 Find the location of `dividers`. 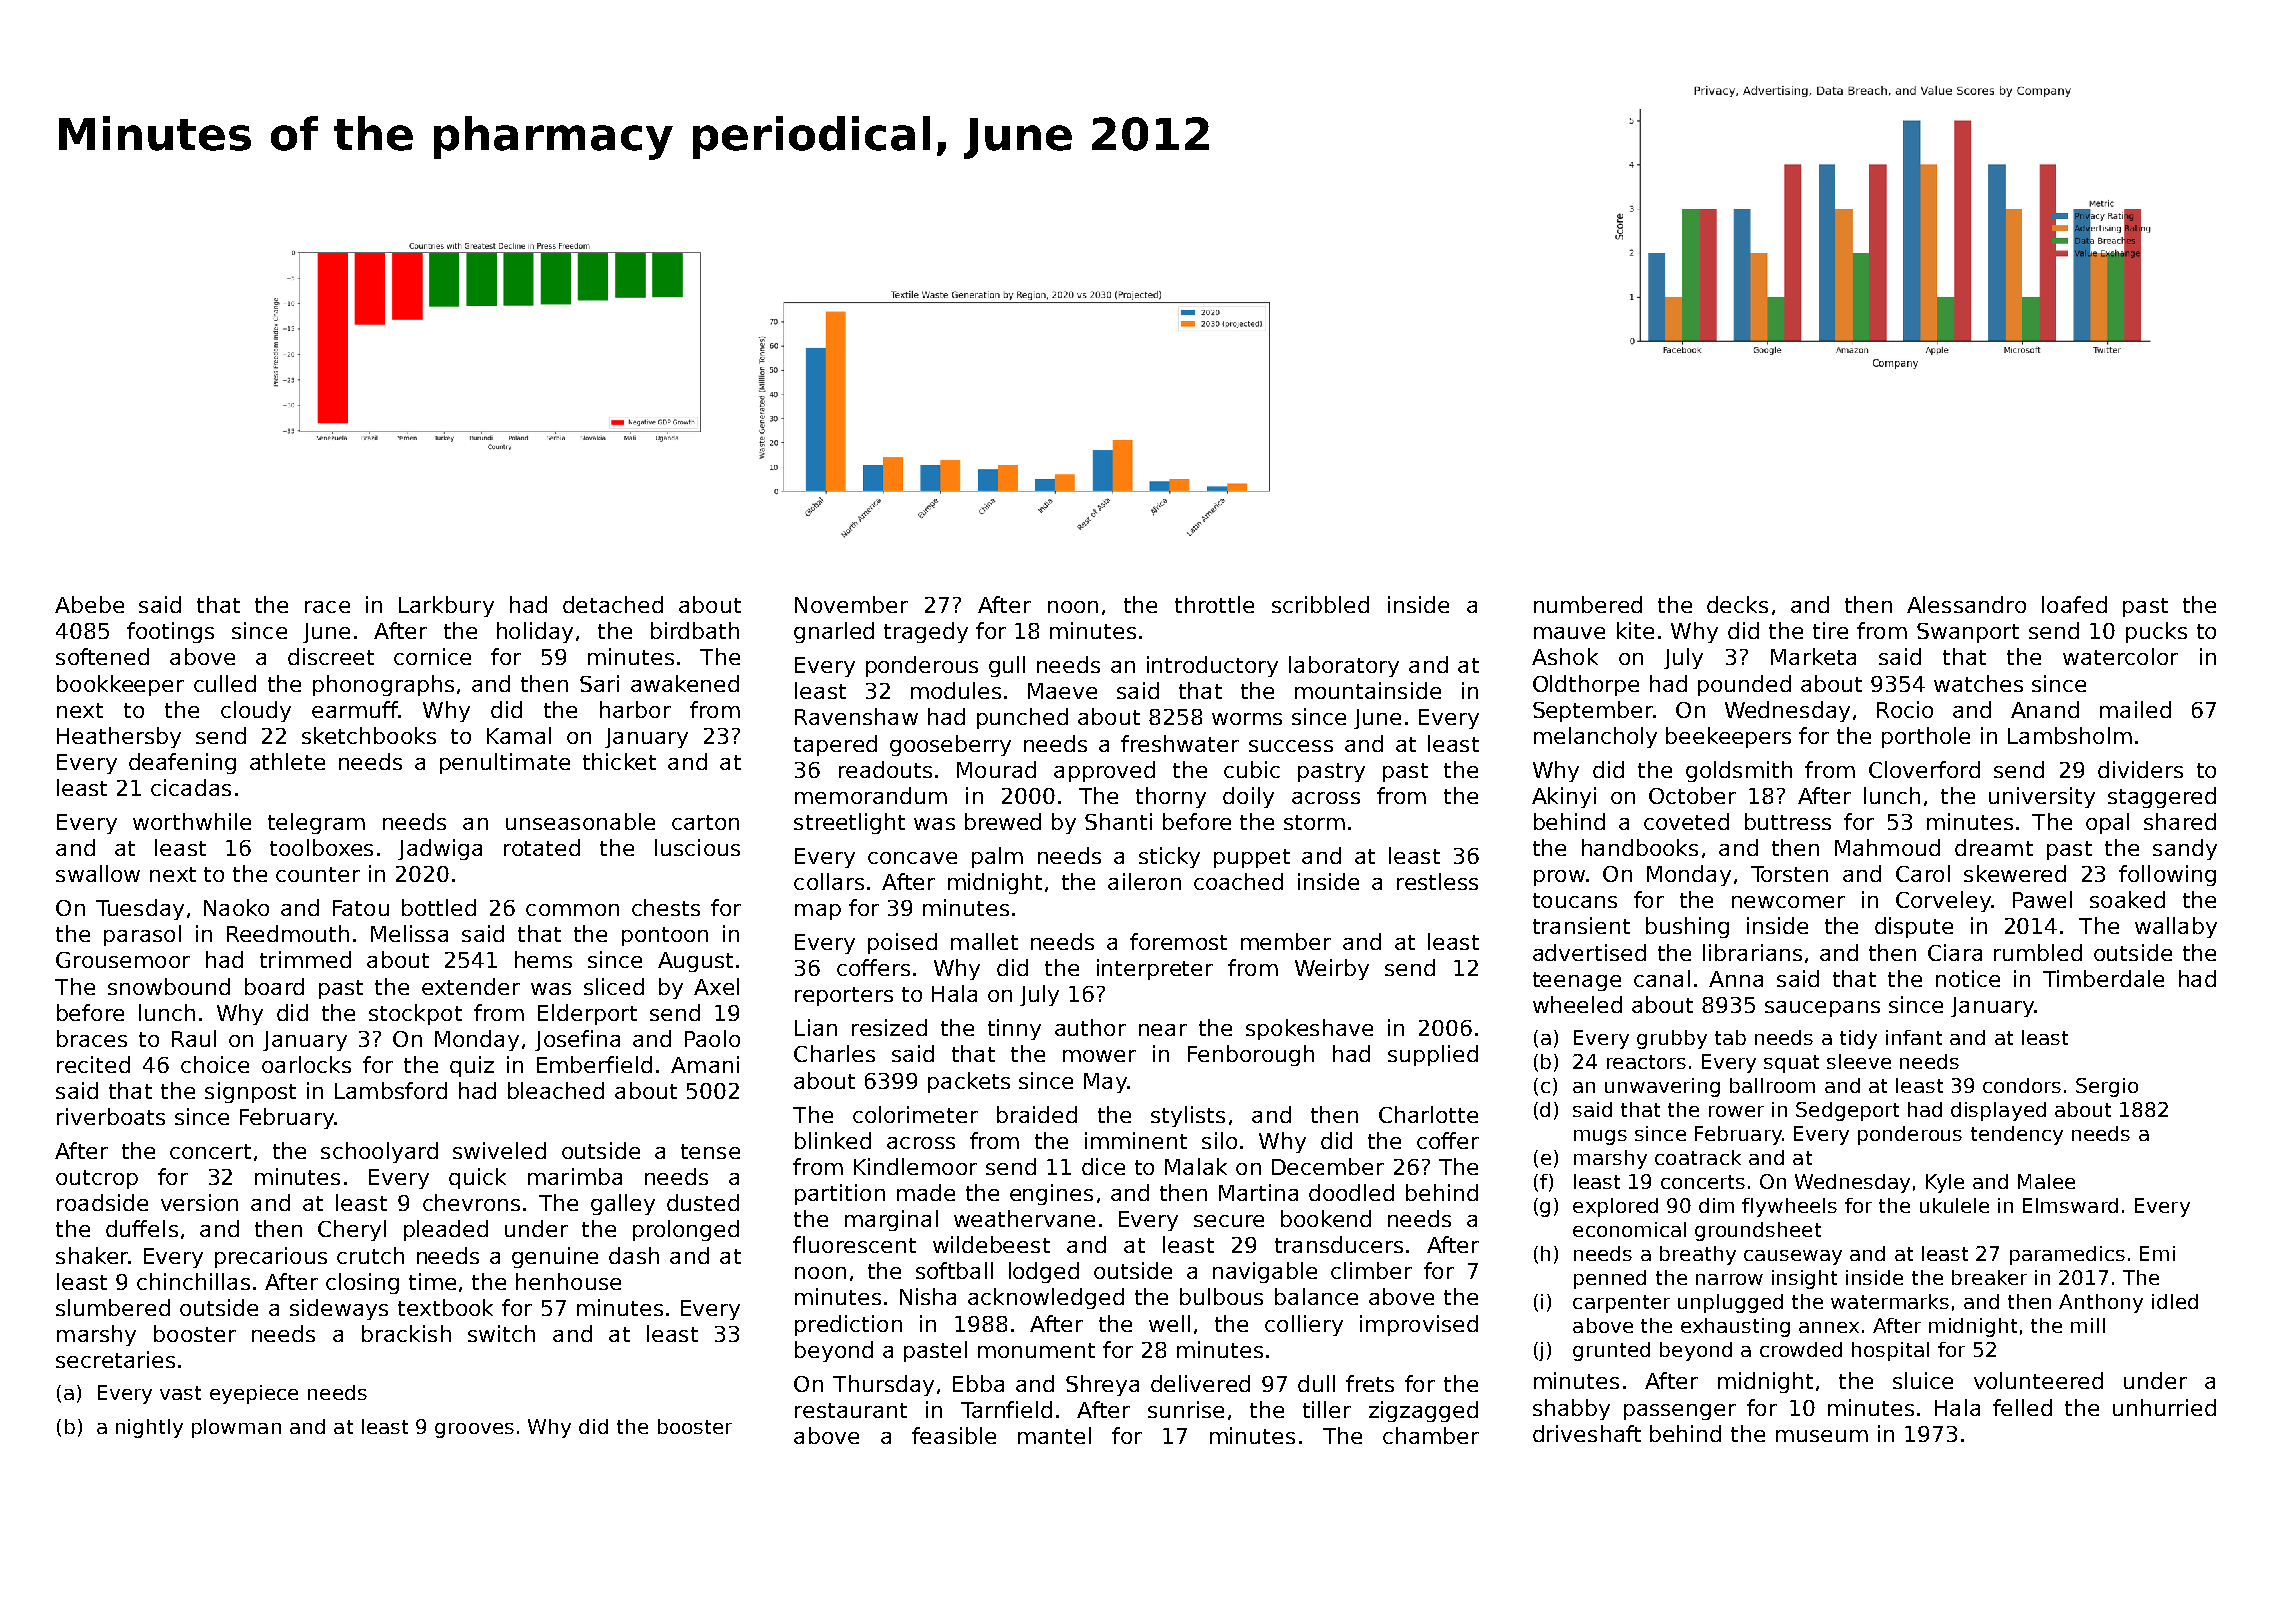

dividers is located at coordinates (2140, 769).
